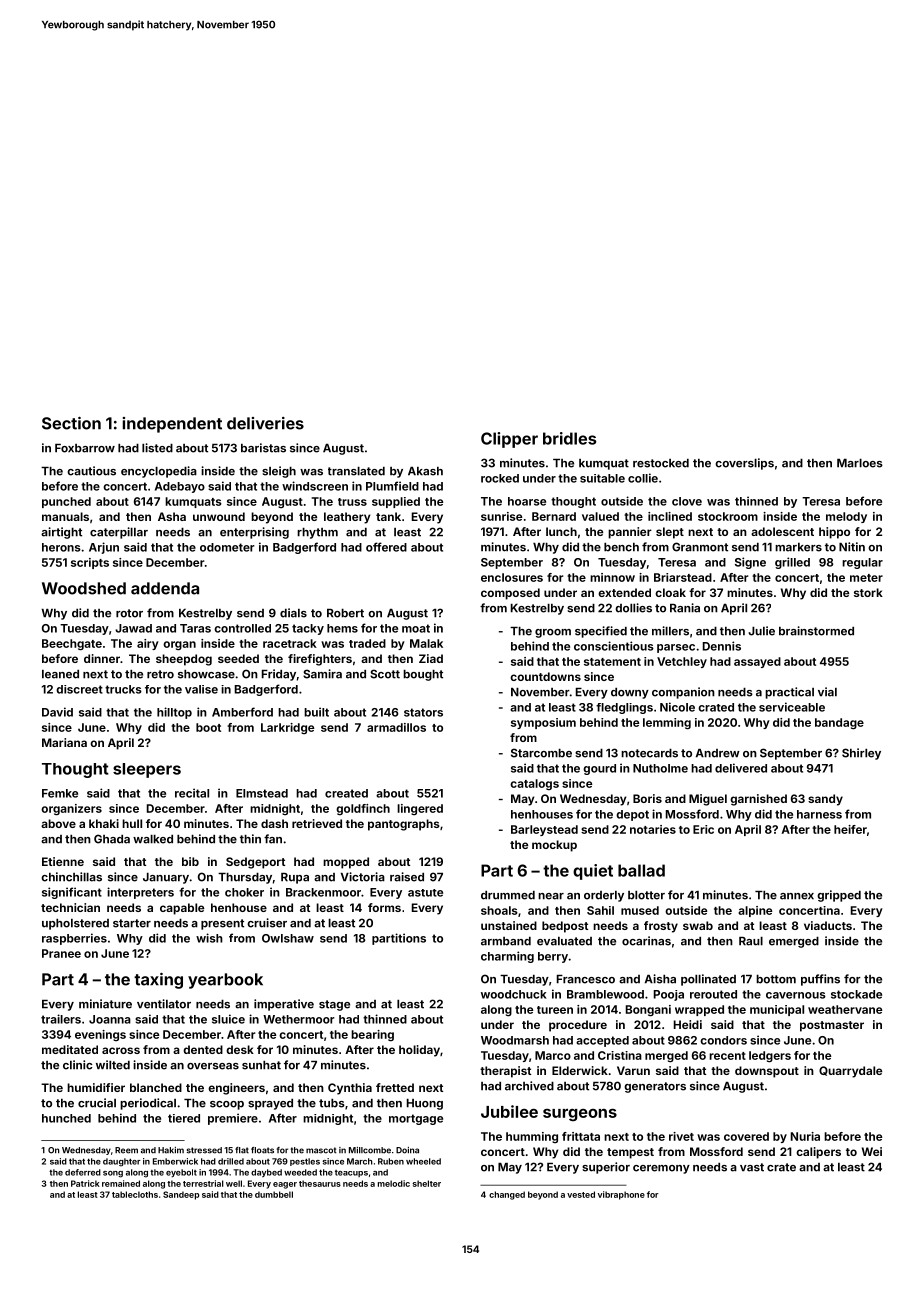 The image size is (924, 1308). Describe the element at coordinates (121, 1050) in the screenshot. I see `across` at that location.
